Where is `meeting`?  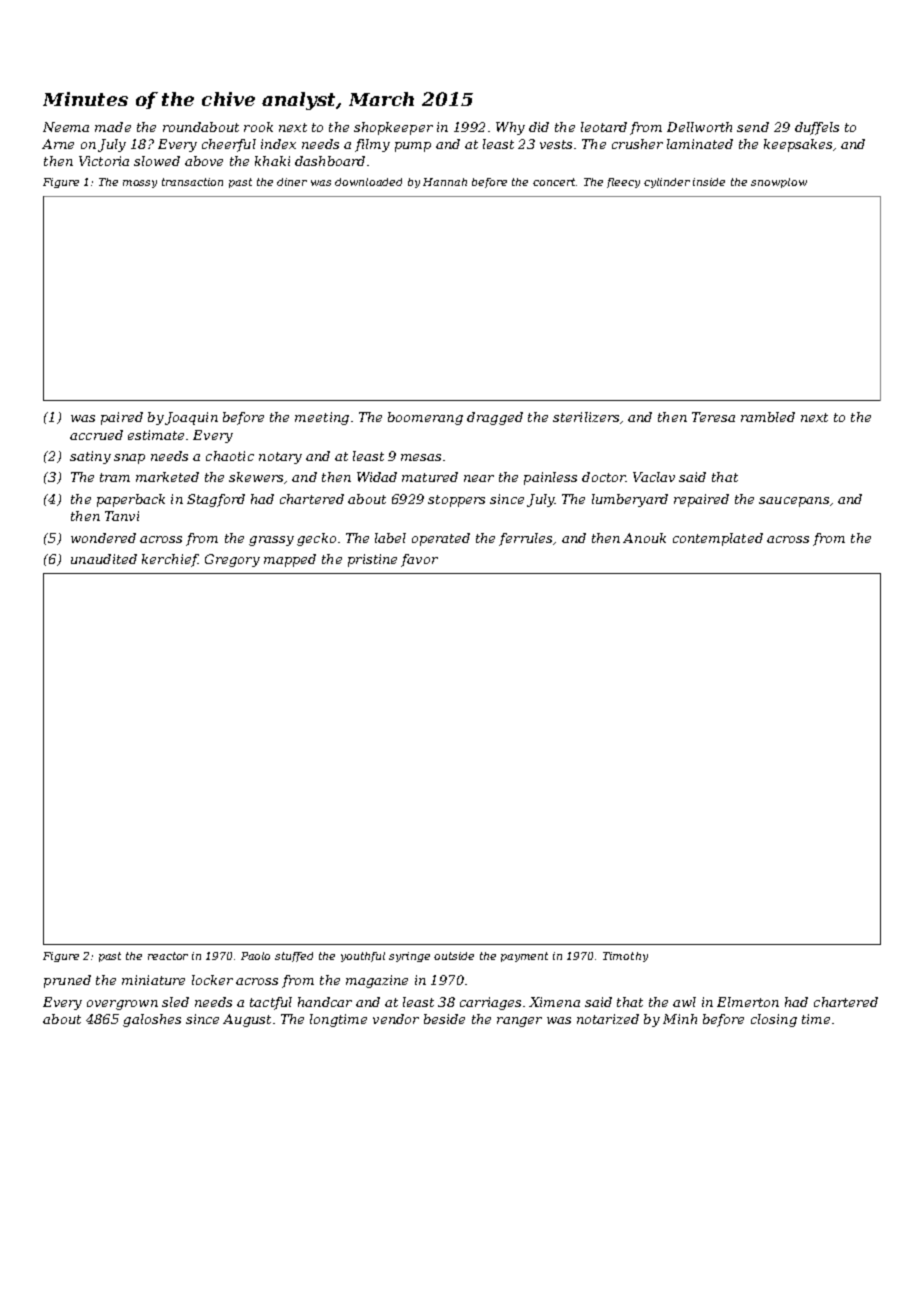 meeting is located at coordinates (322, 418).
